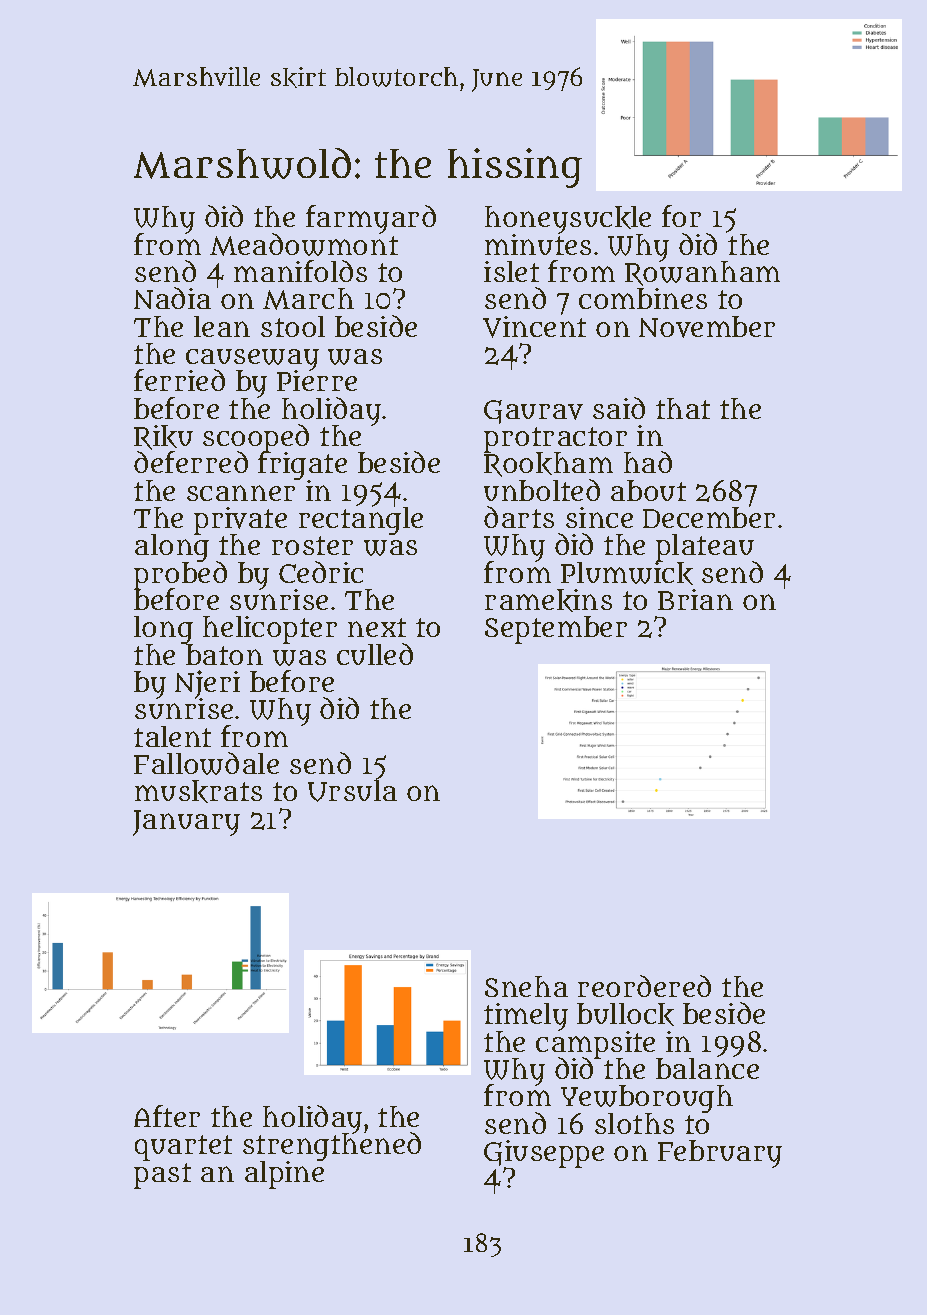  Describe the element at coordinates (172, 298) in the image. I see `Nadia` at that location.
